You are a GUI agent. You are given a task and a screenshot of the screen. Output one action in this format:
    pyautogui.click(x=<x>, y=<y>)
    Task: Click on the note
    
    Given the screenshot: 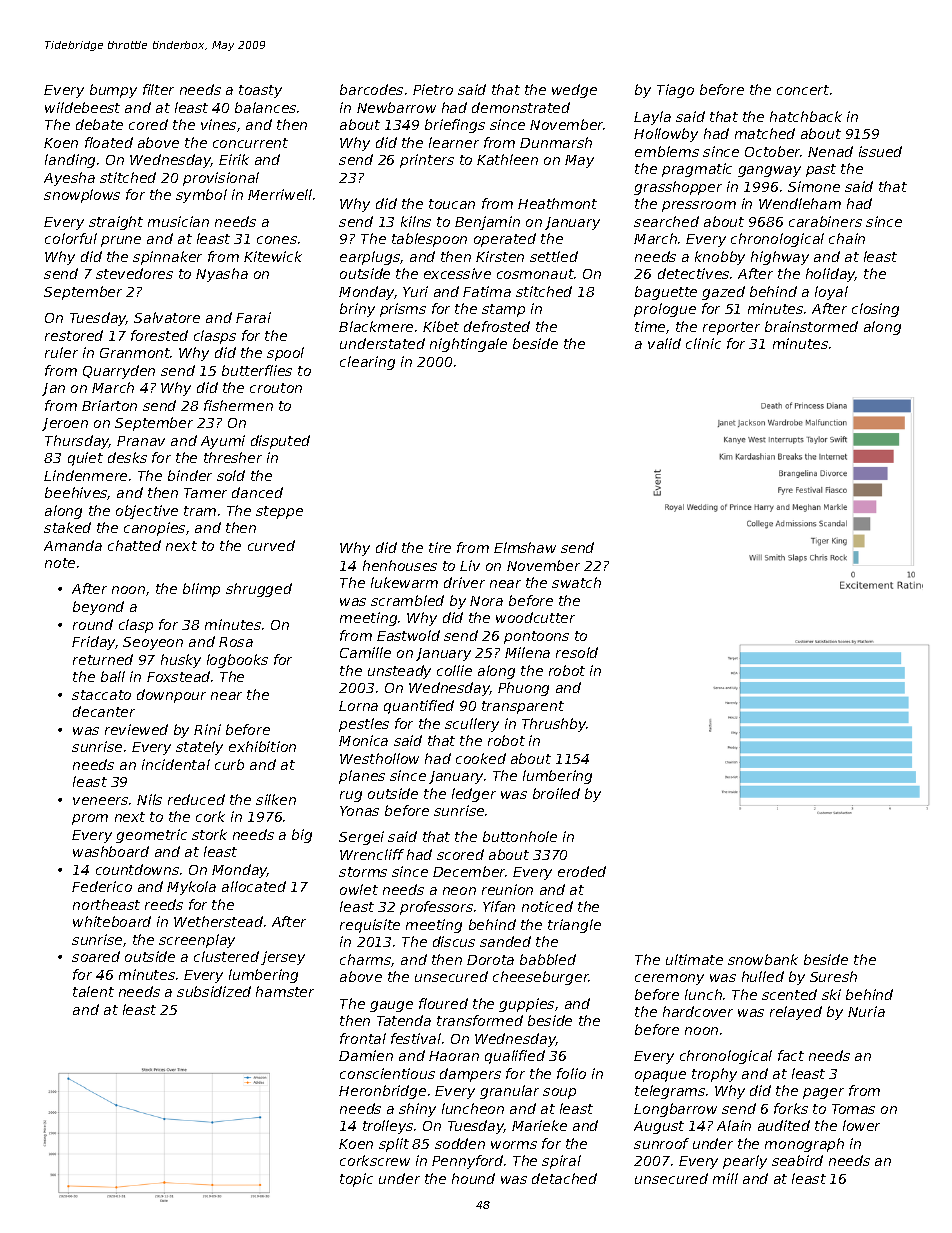 What is the action you would take?
    pyautogui.click(x=60, y=563)
